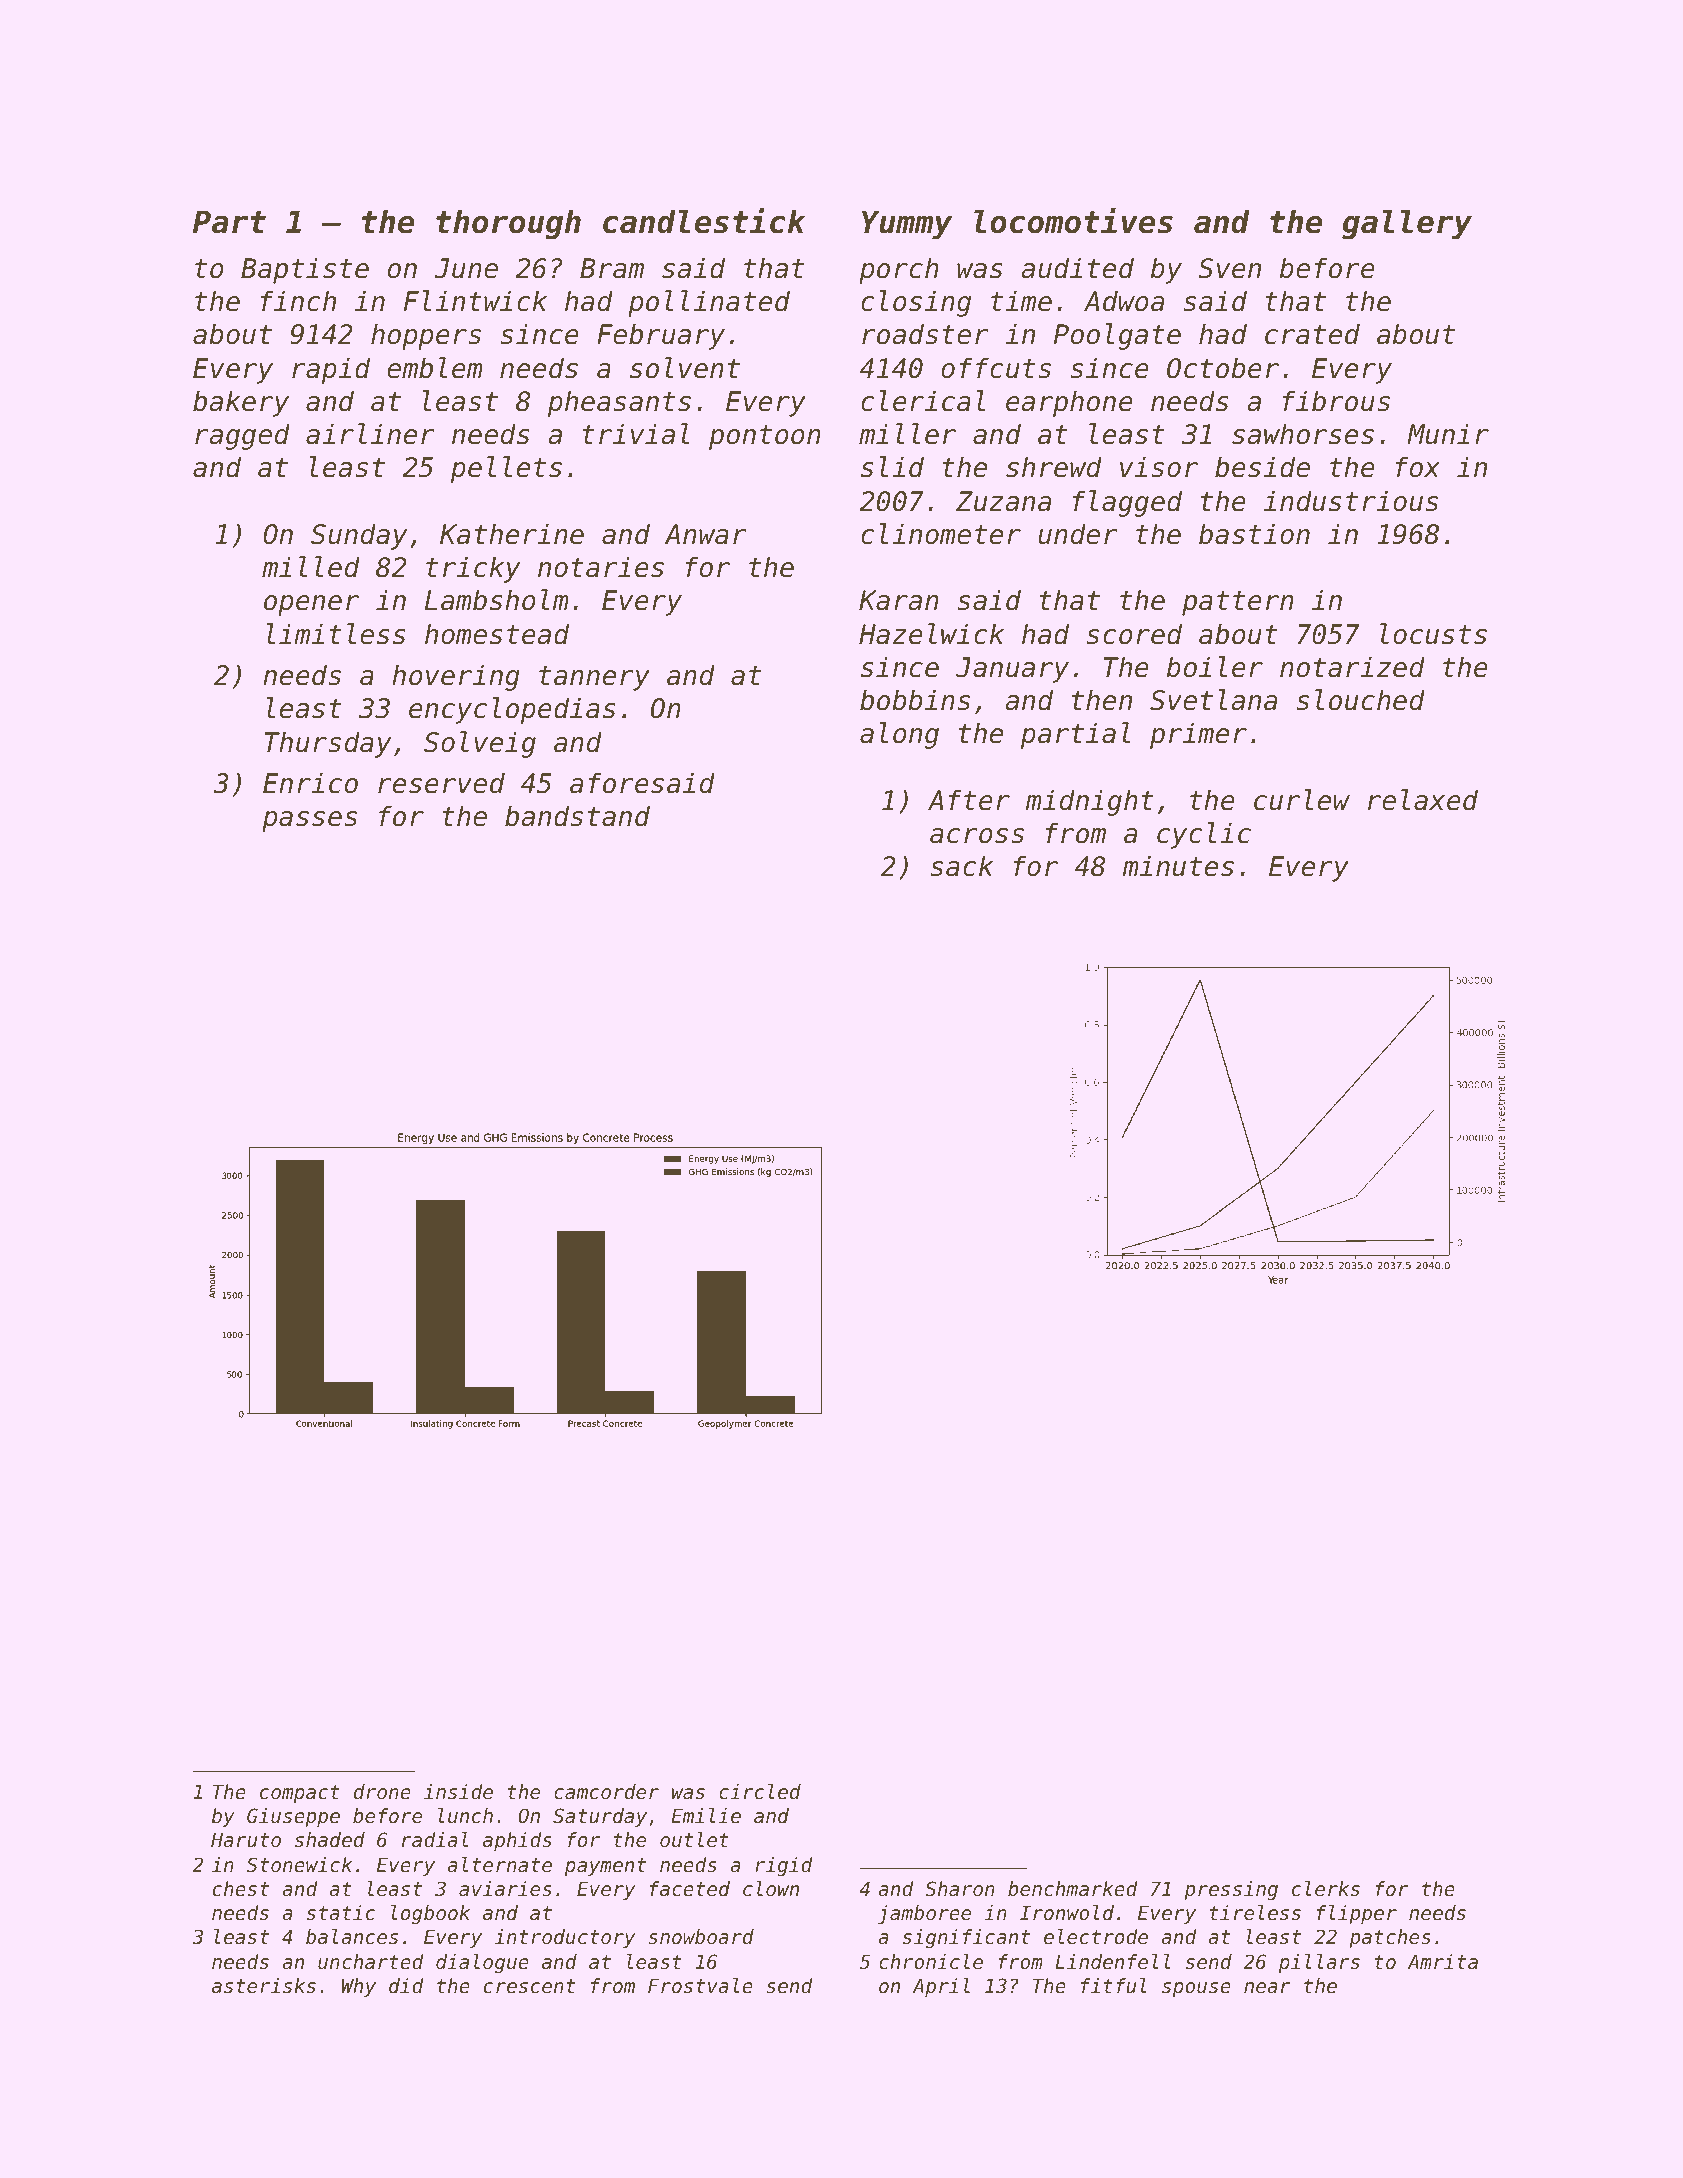 This image has width=1683, height=2178. I want to click on Baptiste, so click(305, 270).
